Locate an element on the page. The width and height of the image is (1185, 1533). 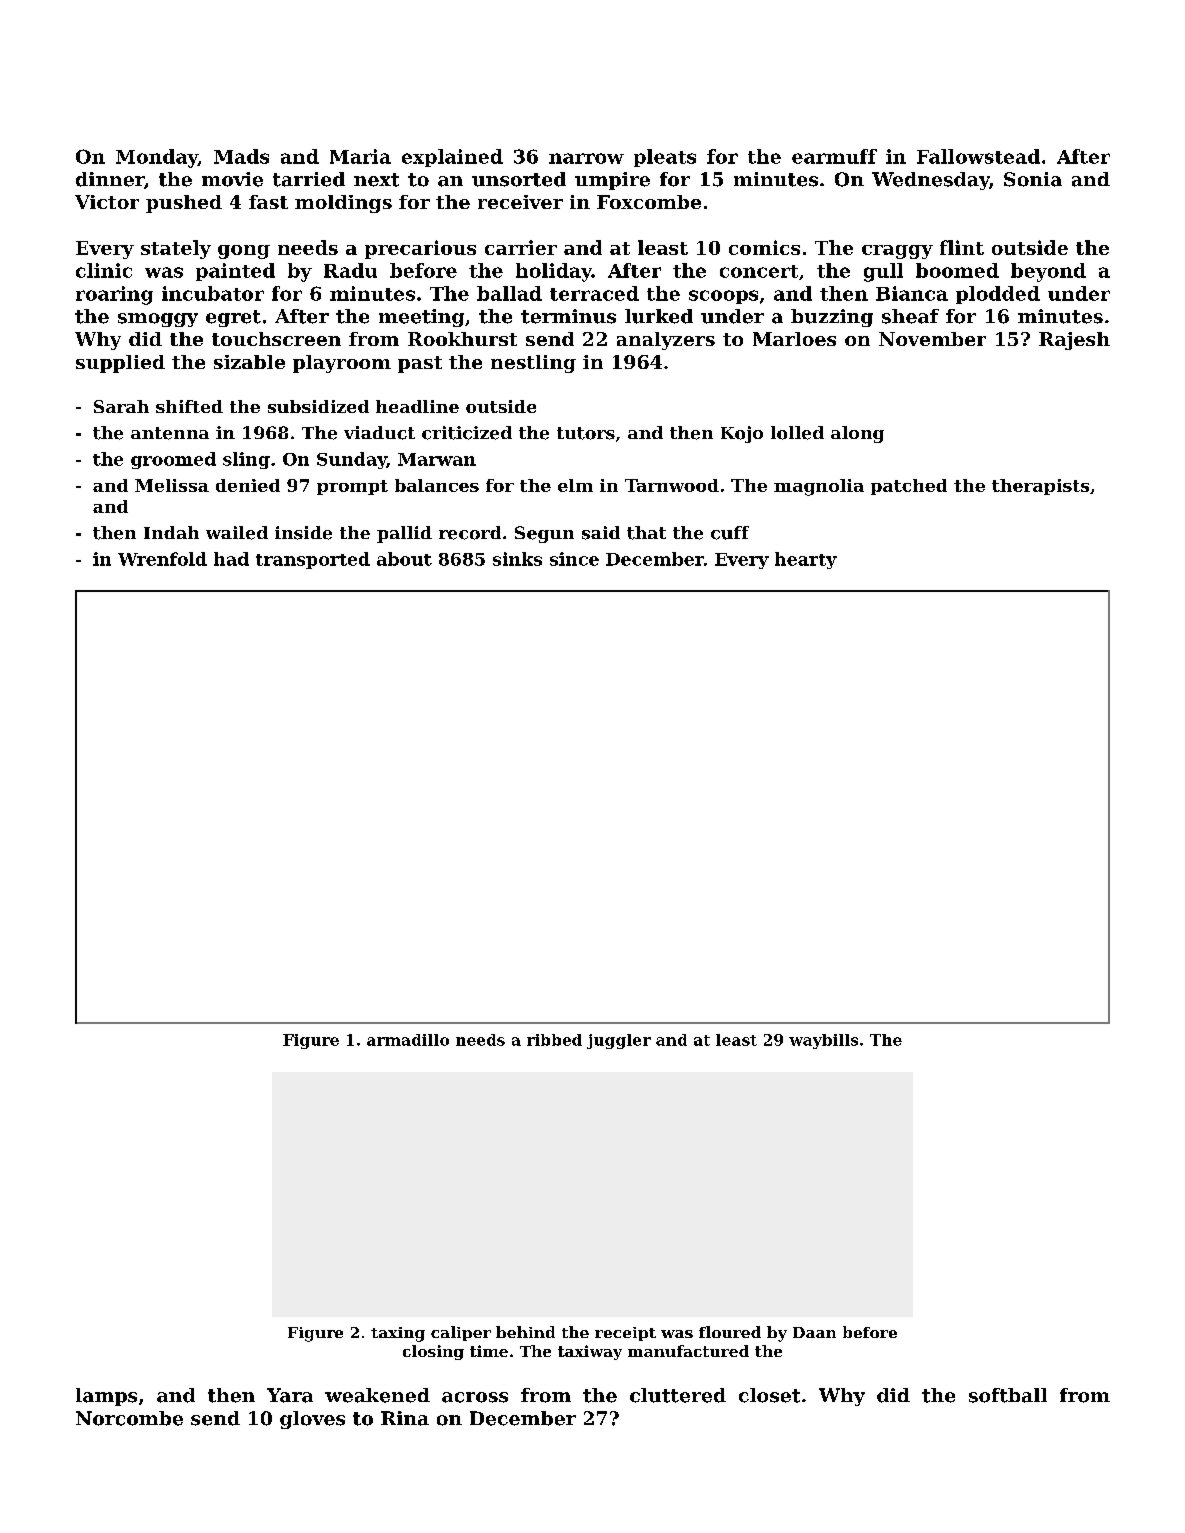
across is located at coordinates (475, 1397).
